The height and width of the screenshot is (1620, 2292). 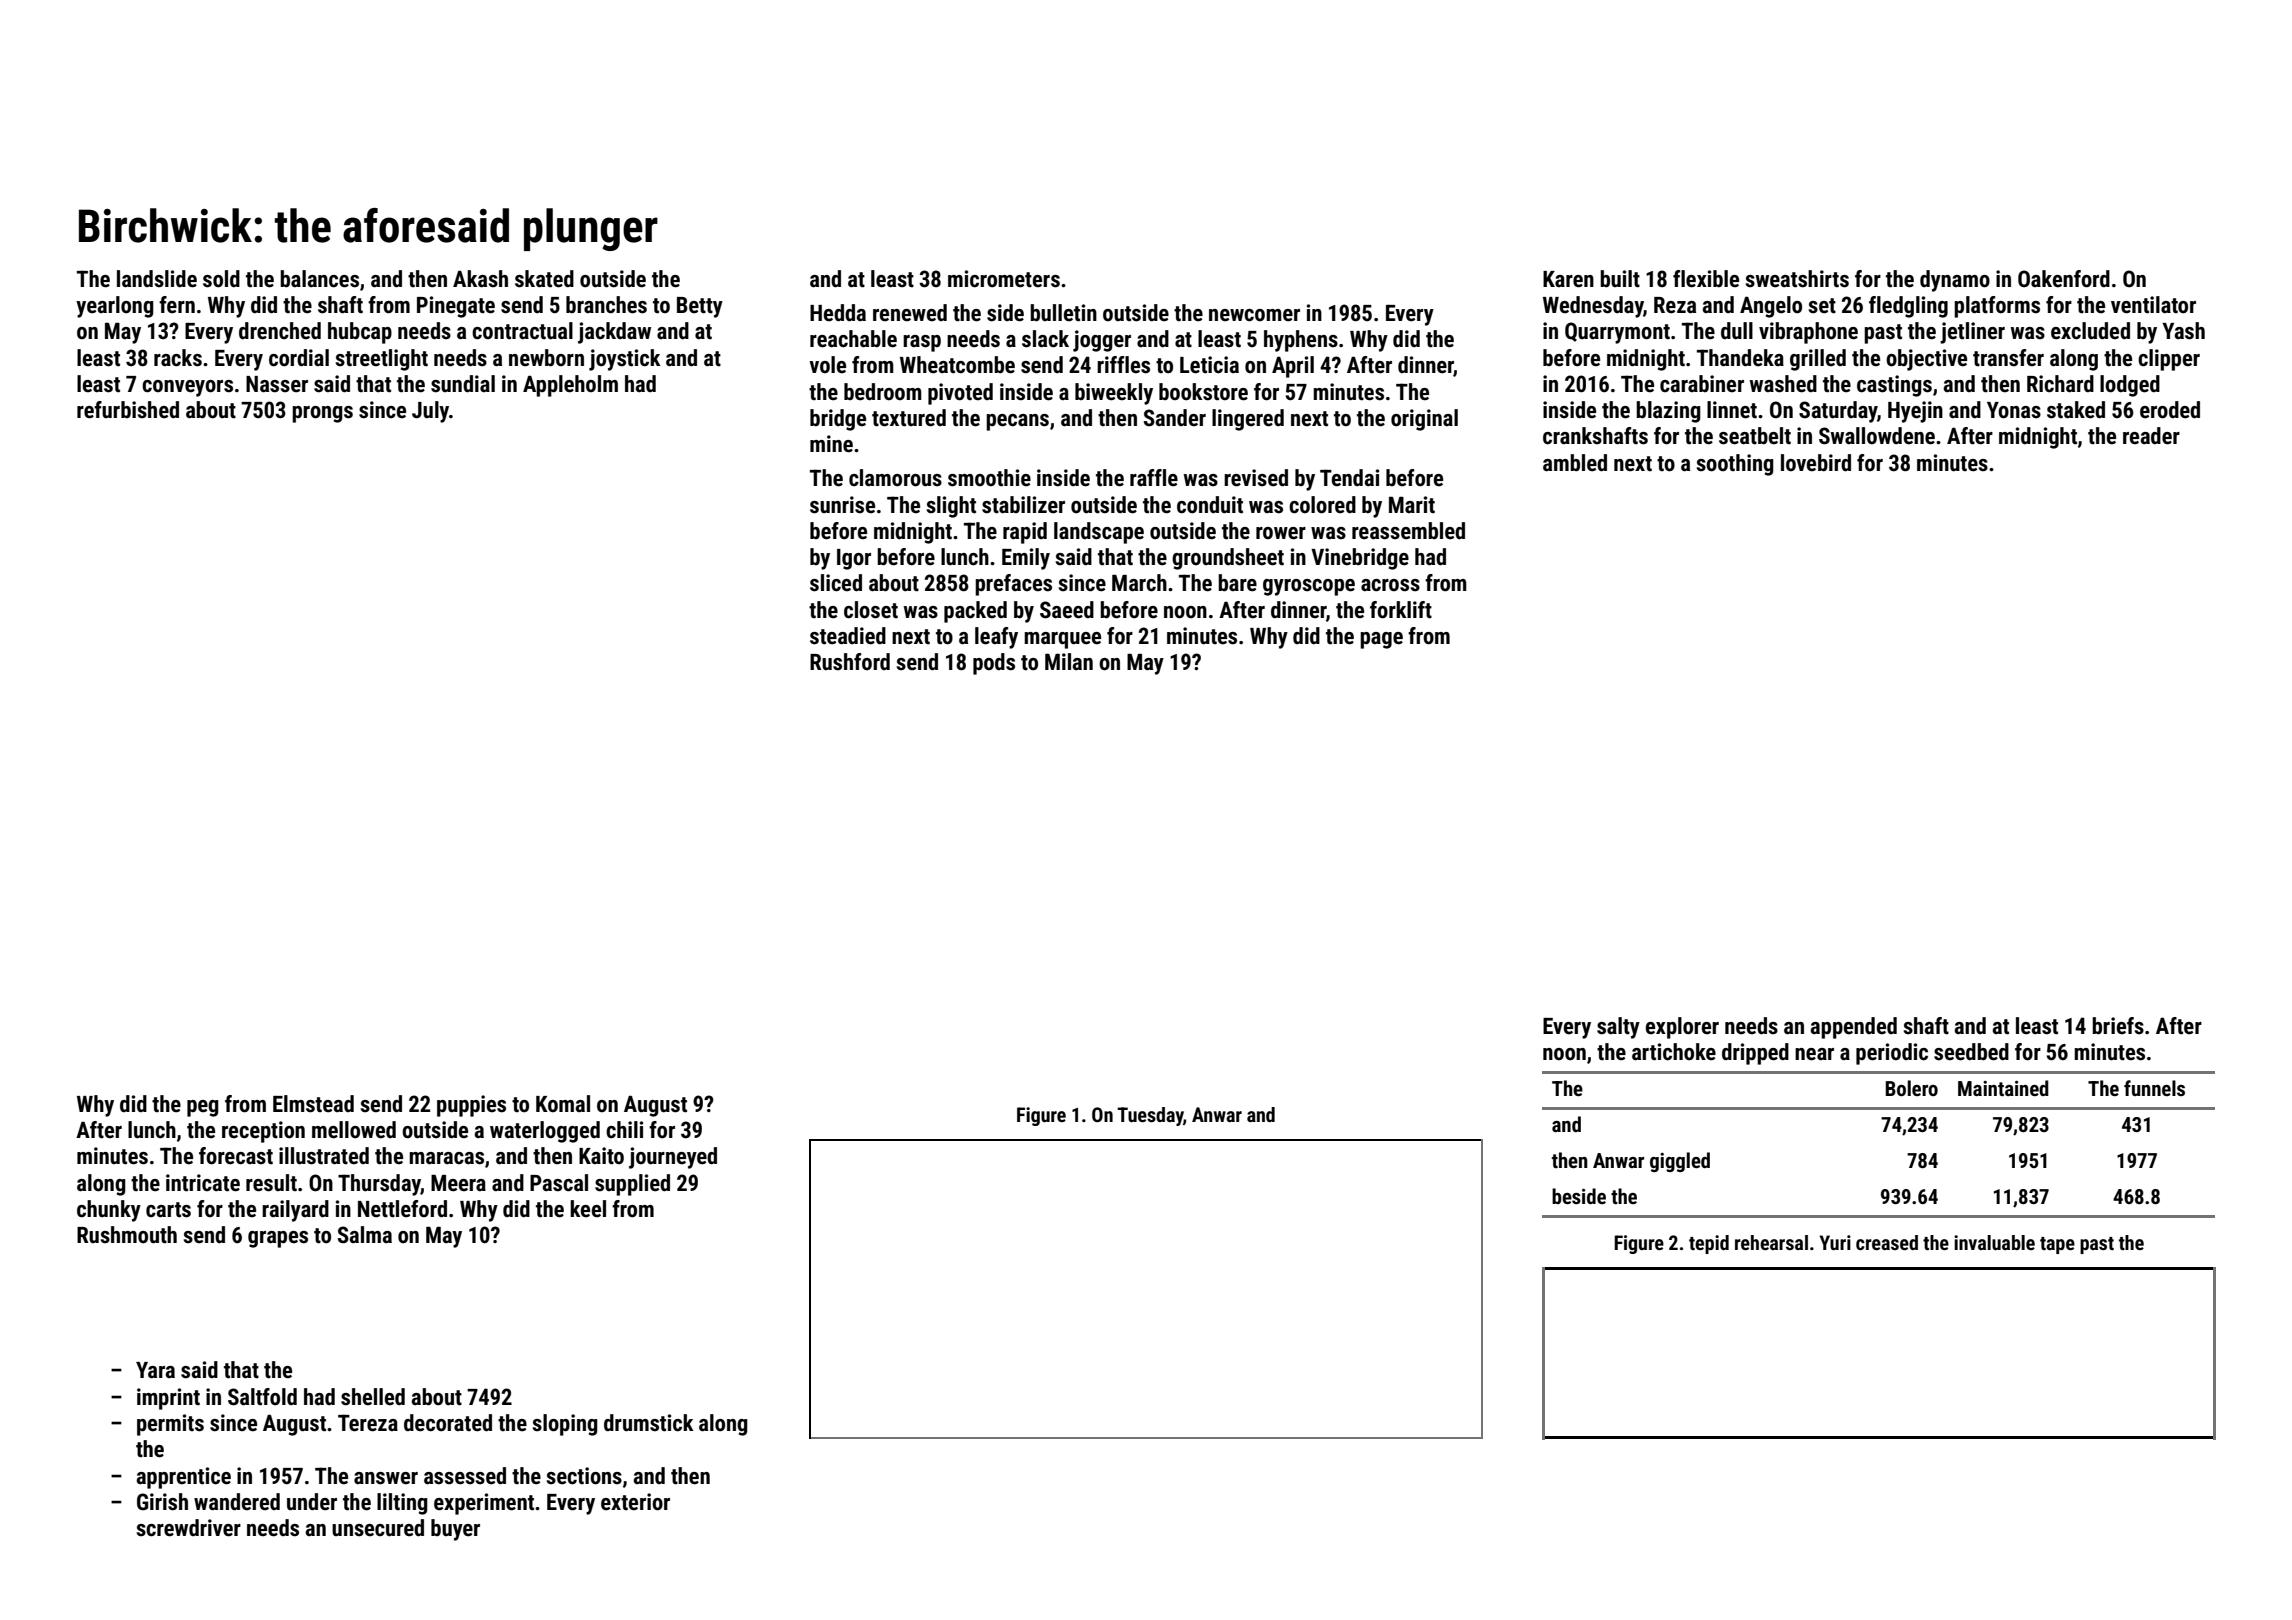 What do you see at coordinates (455, 1530) in the screenshot?
I see `buyer` at bounding box center [455, 1530].
